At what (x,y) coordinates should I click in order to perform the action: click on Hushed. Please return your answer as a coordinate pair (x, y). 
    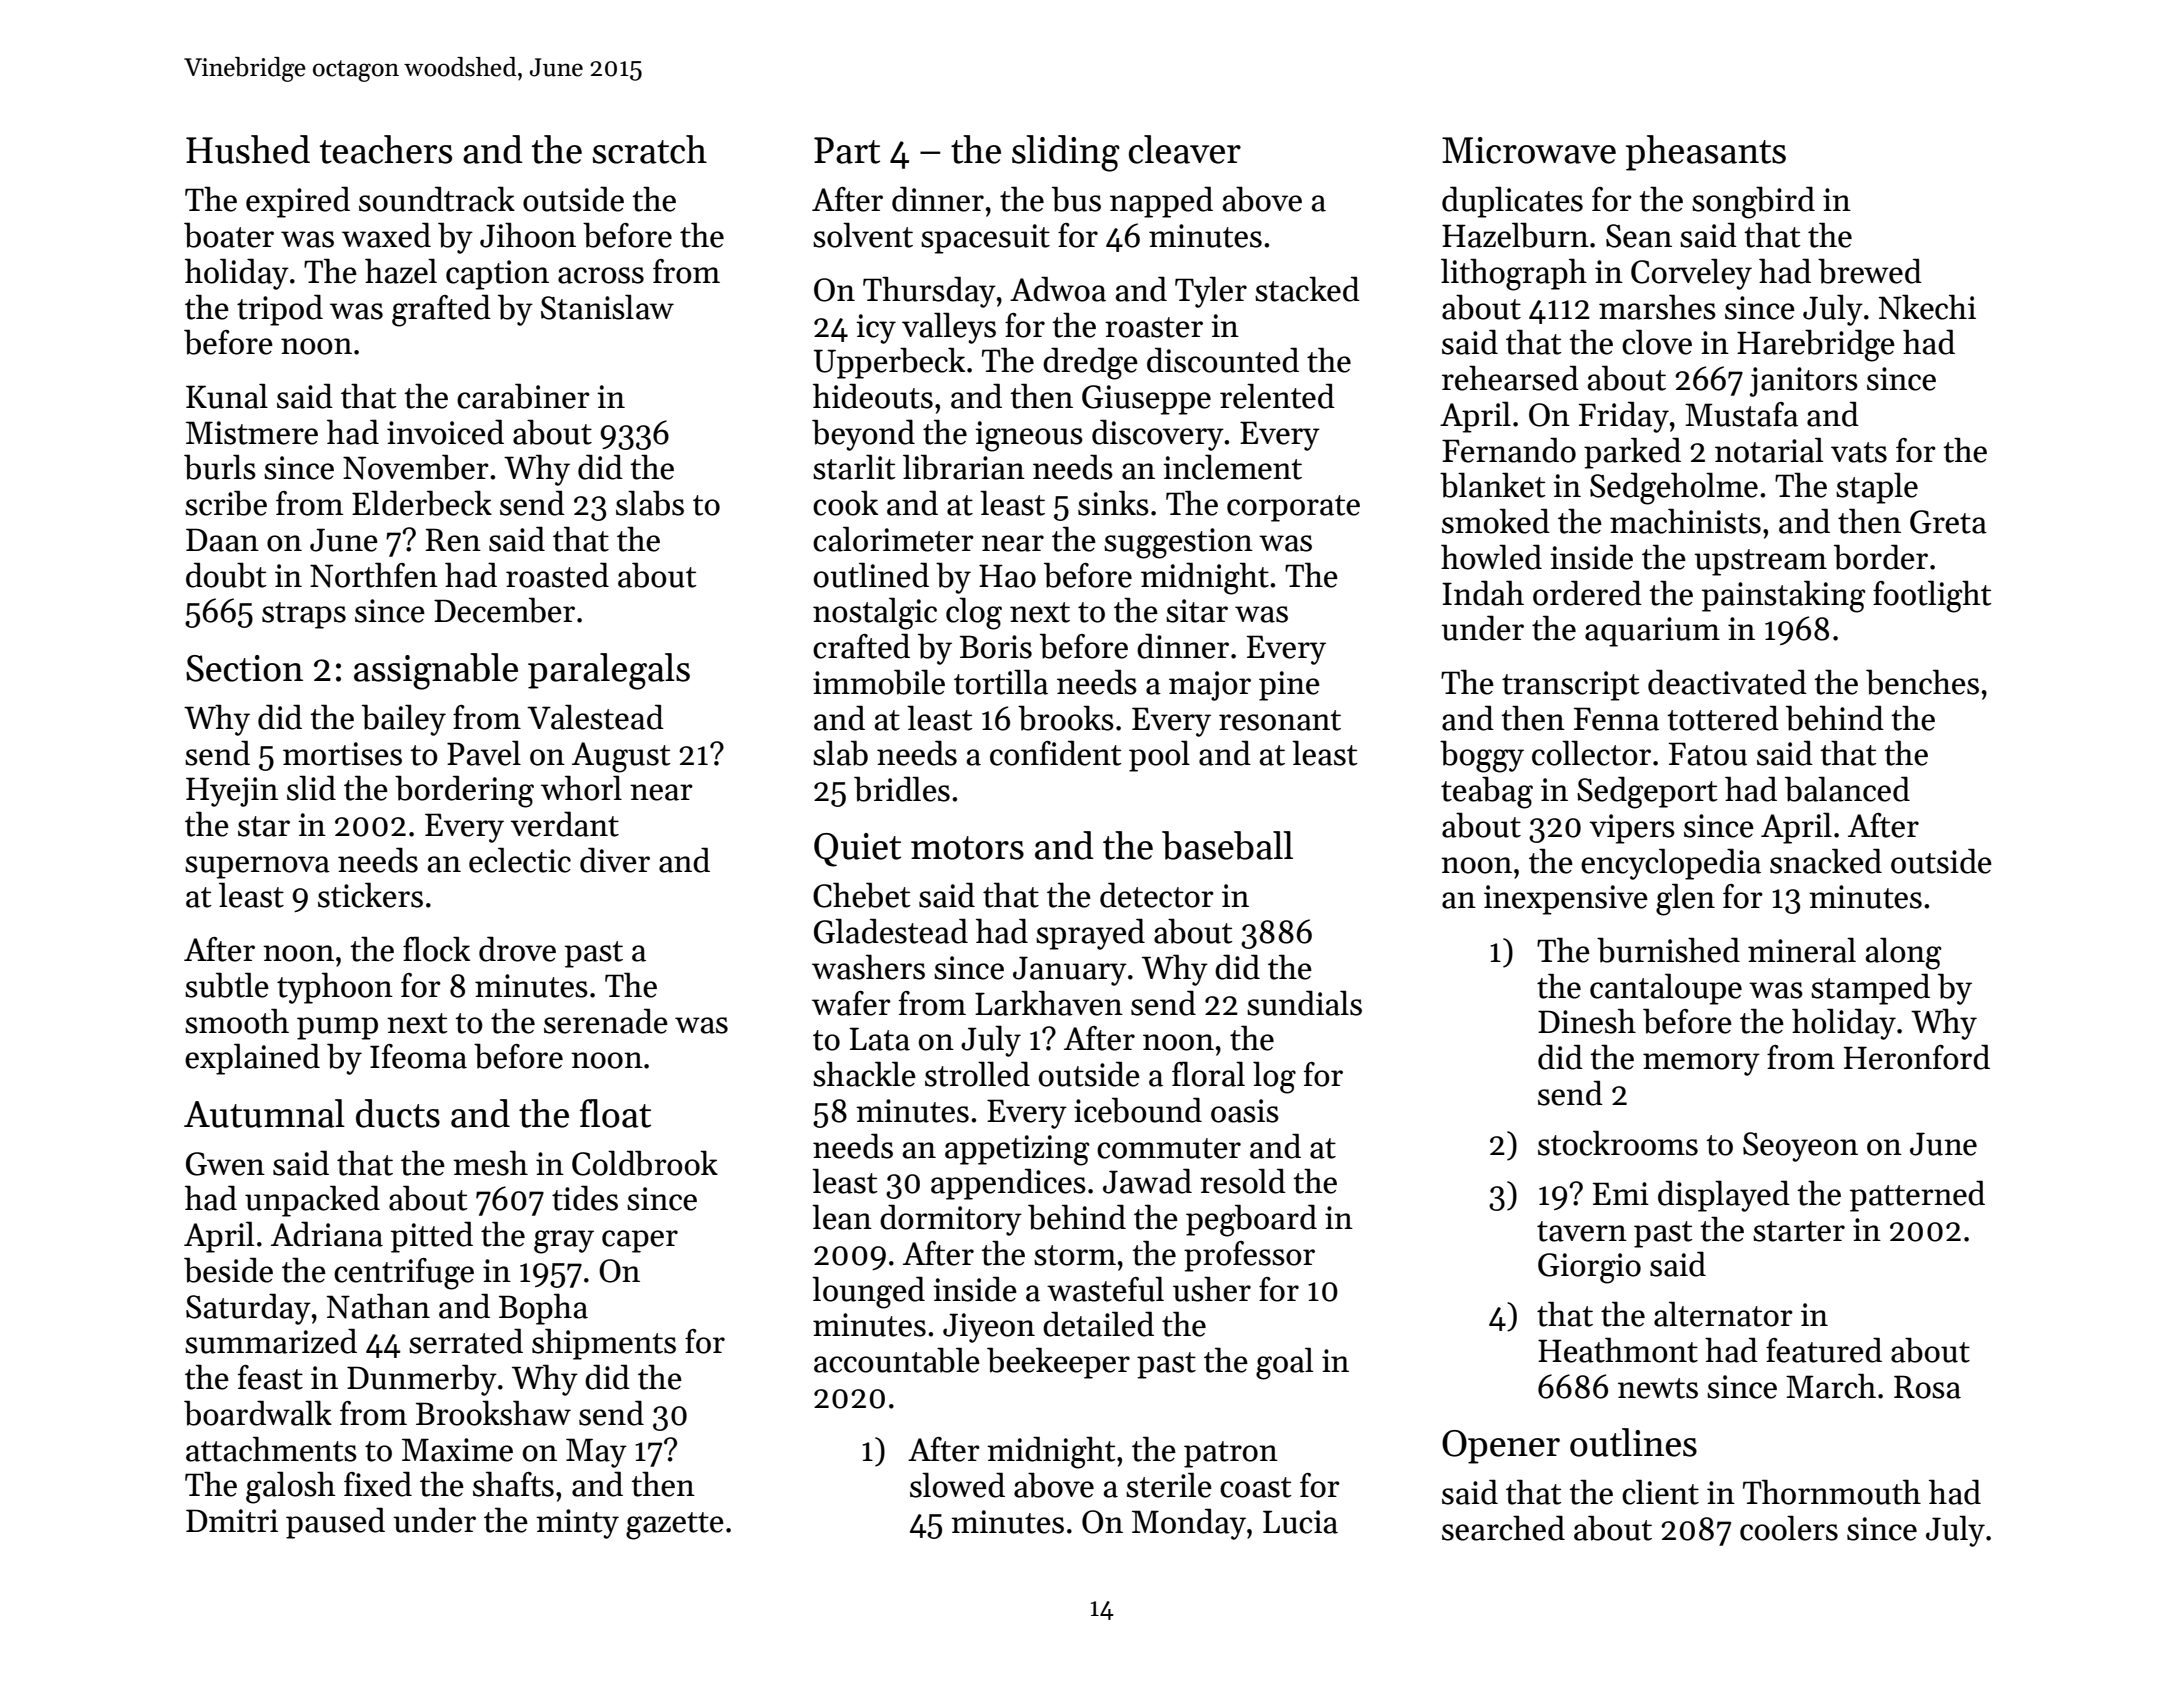
    Looking at the image, I should click on (248, 149).
